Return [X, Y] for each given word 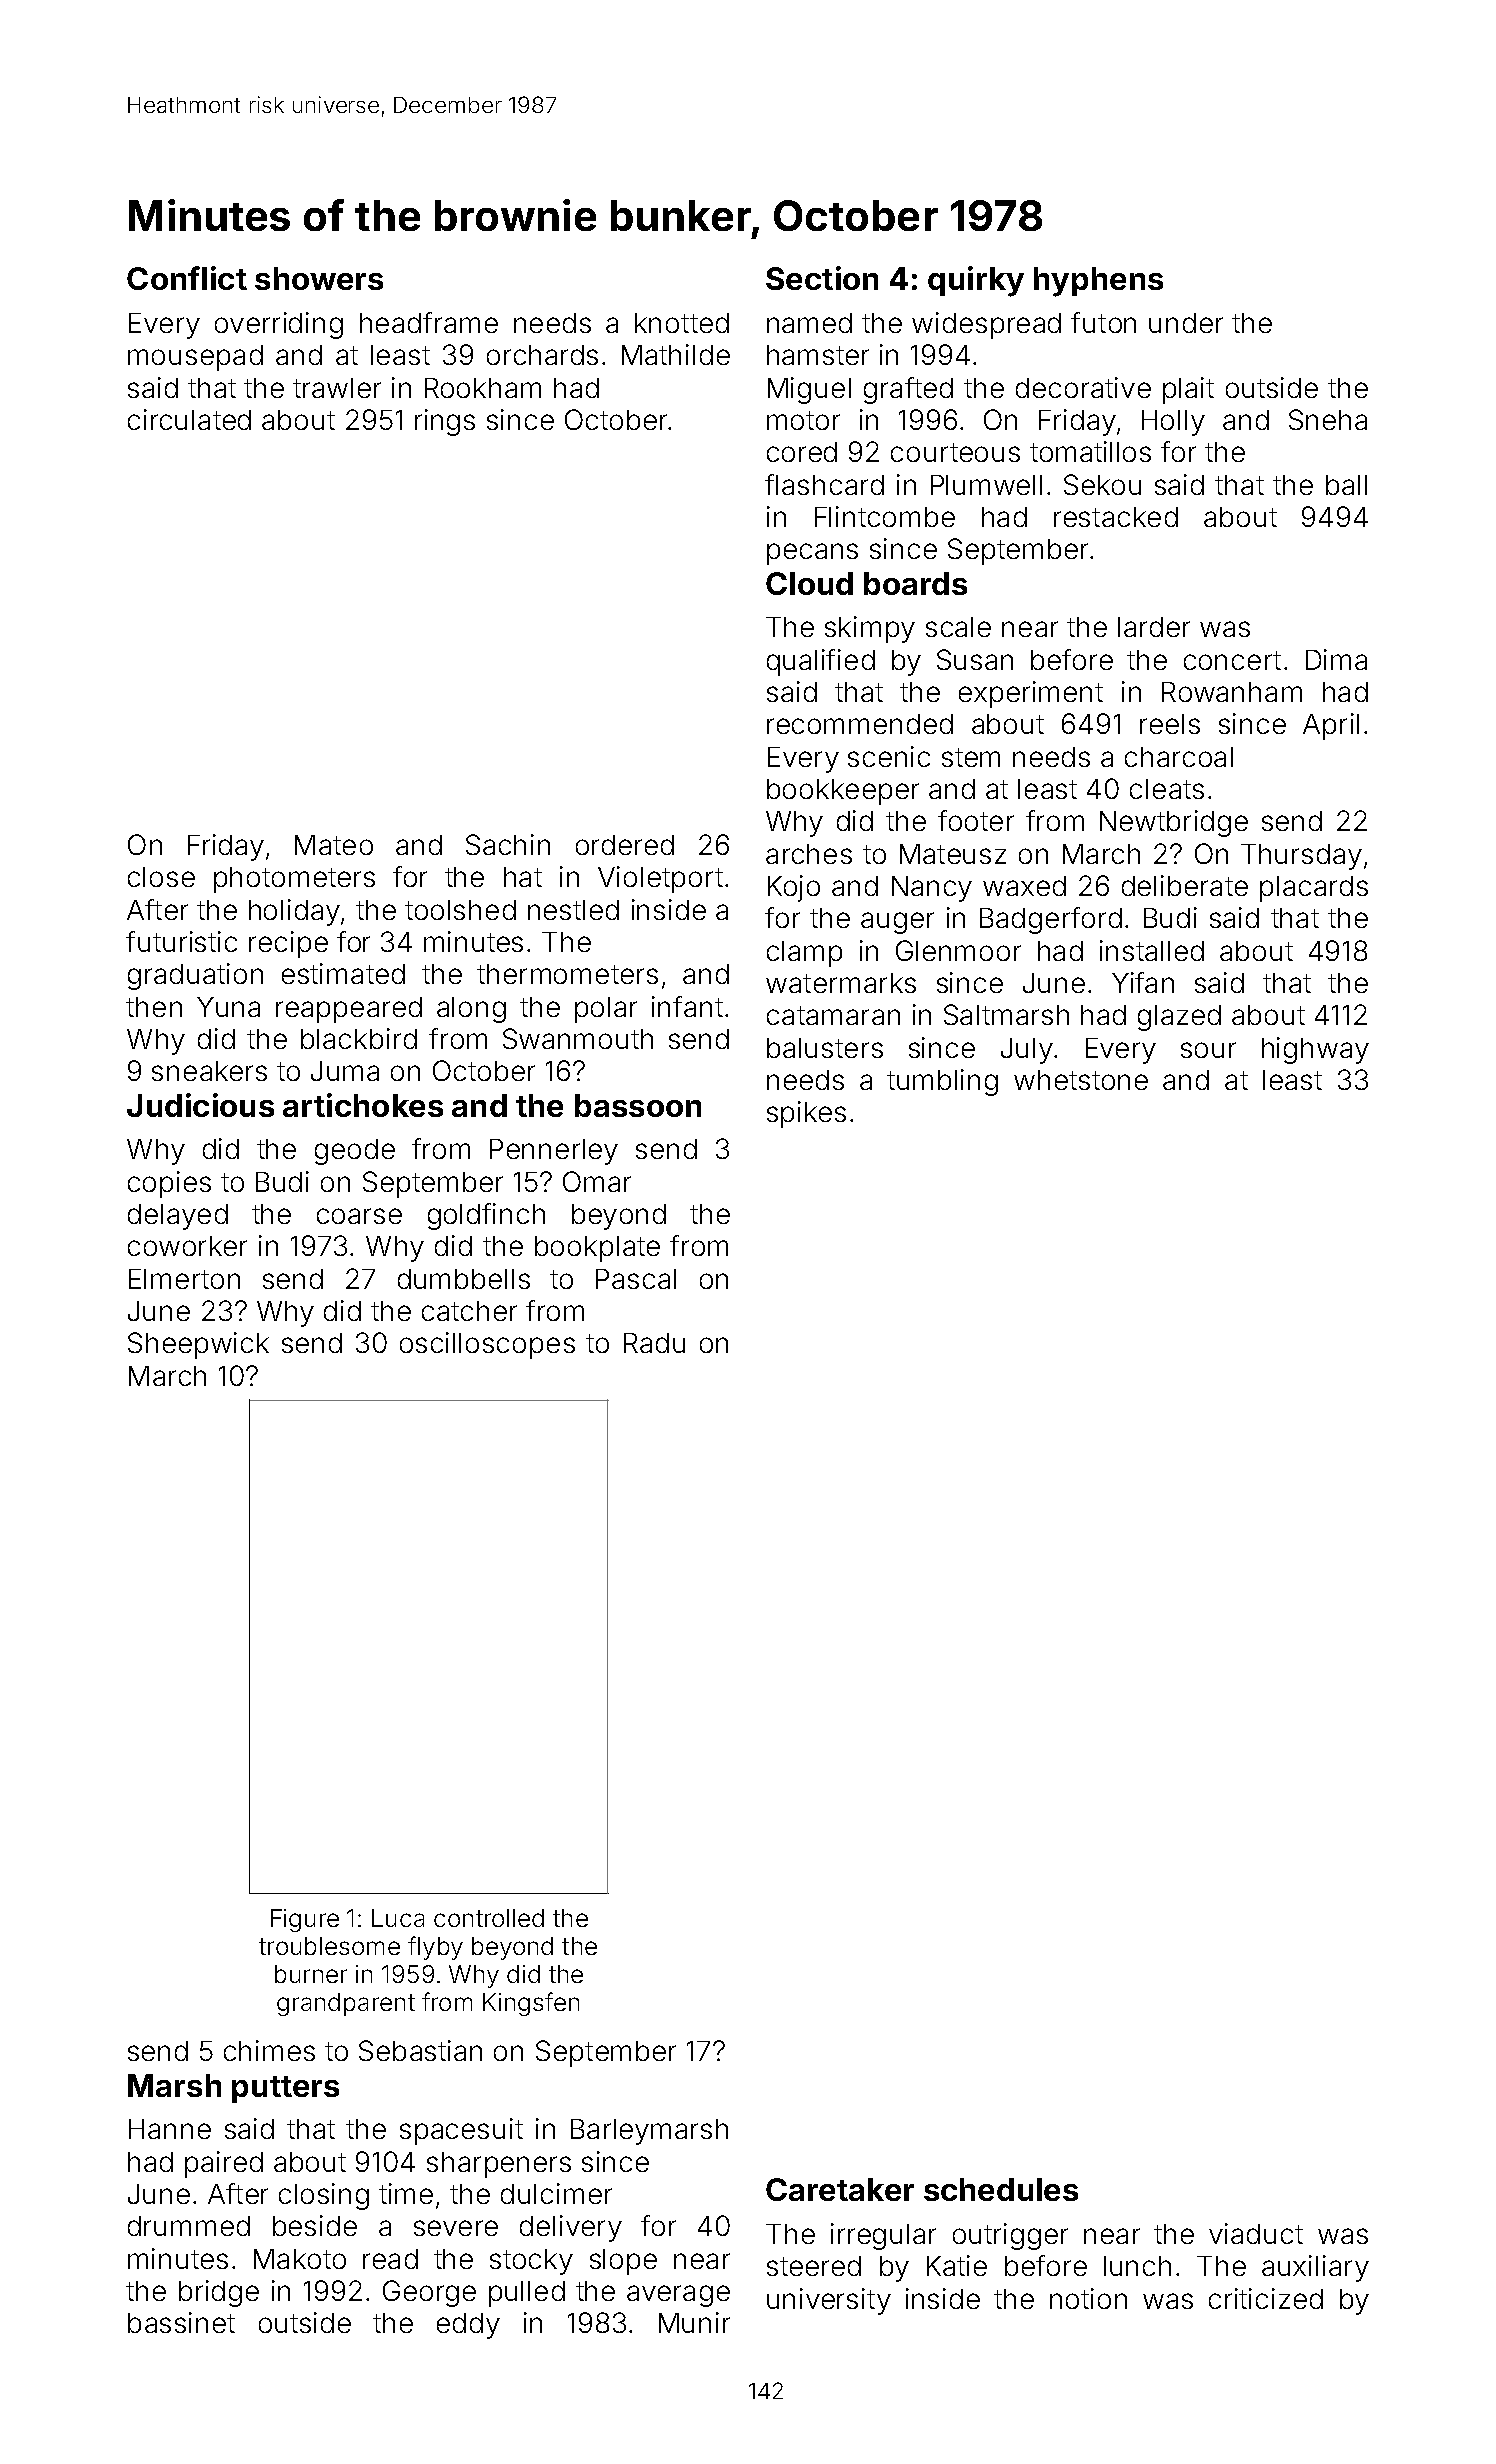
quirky [976, 281]
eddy [468, 2326]
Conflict [187, 278]
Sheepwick [198, 1345]
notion [1088, 2298]
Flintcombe [885, 516]
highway [1315, 1050]
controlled [489, 1918]
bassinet [181, 2322]
